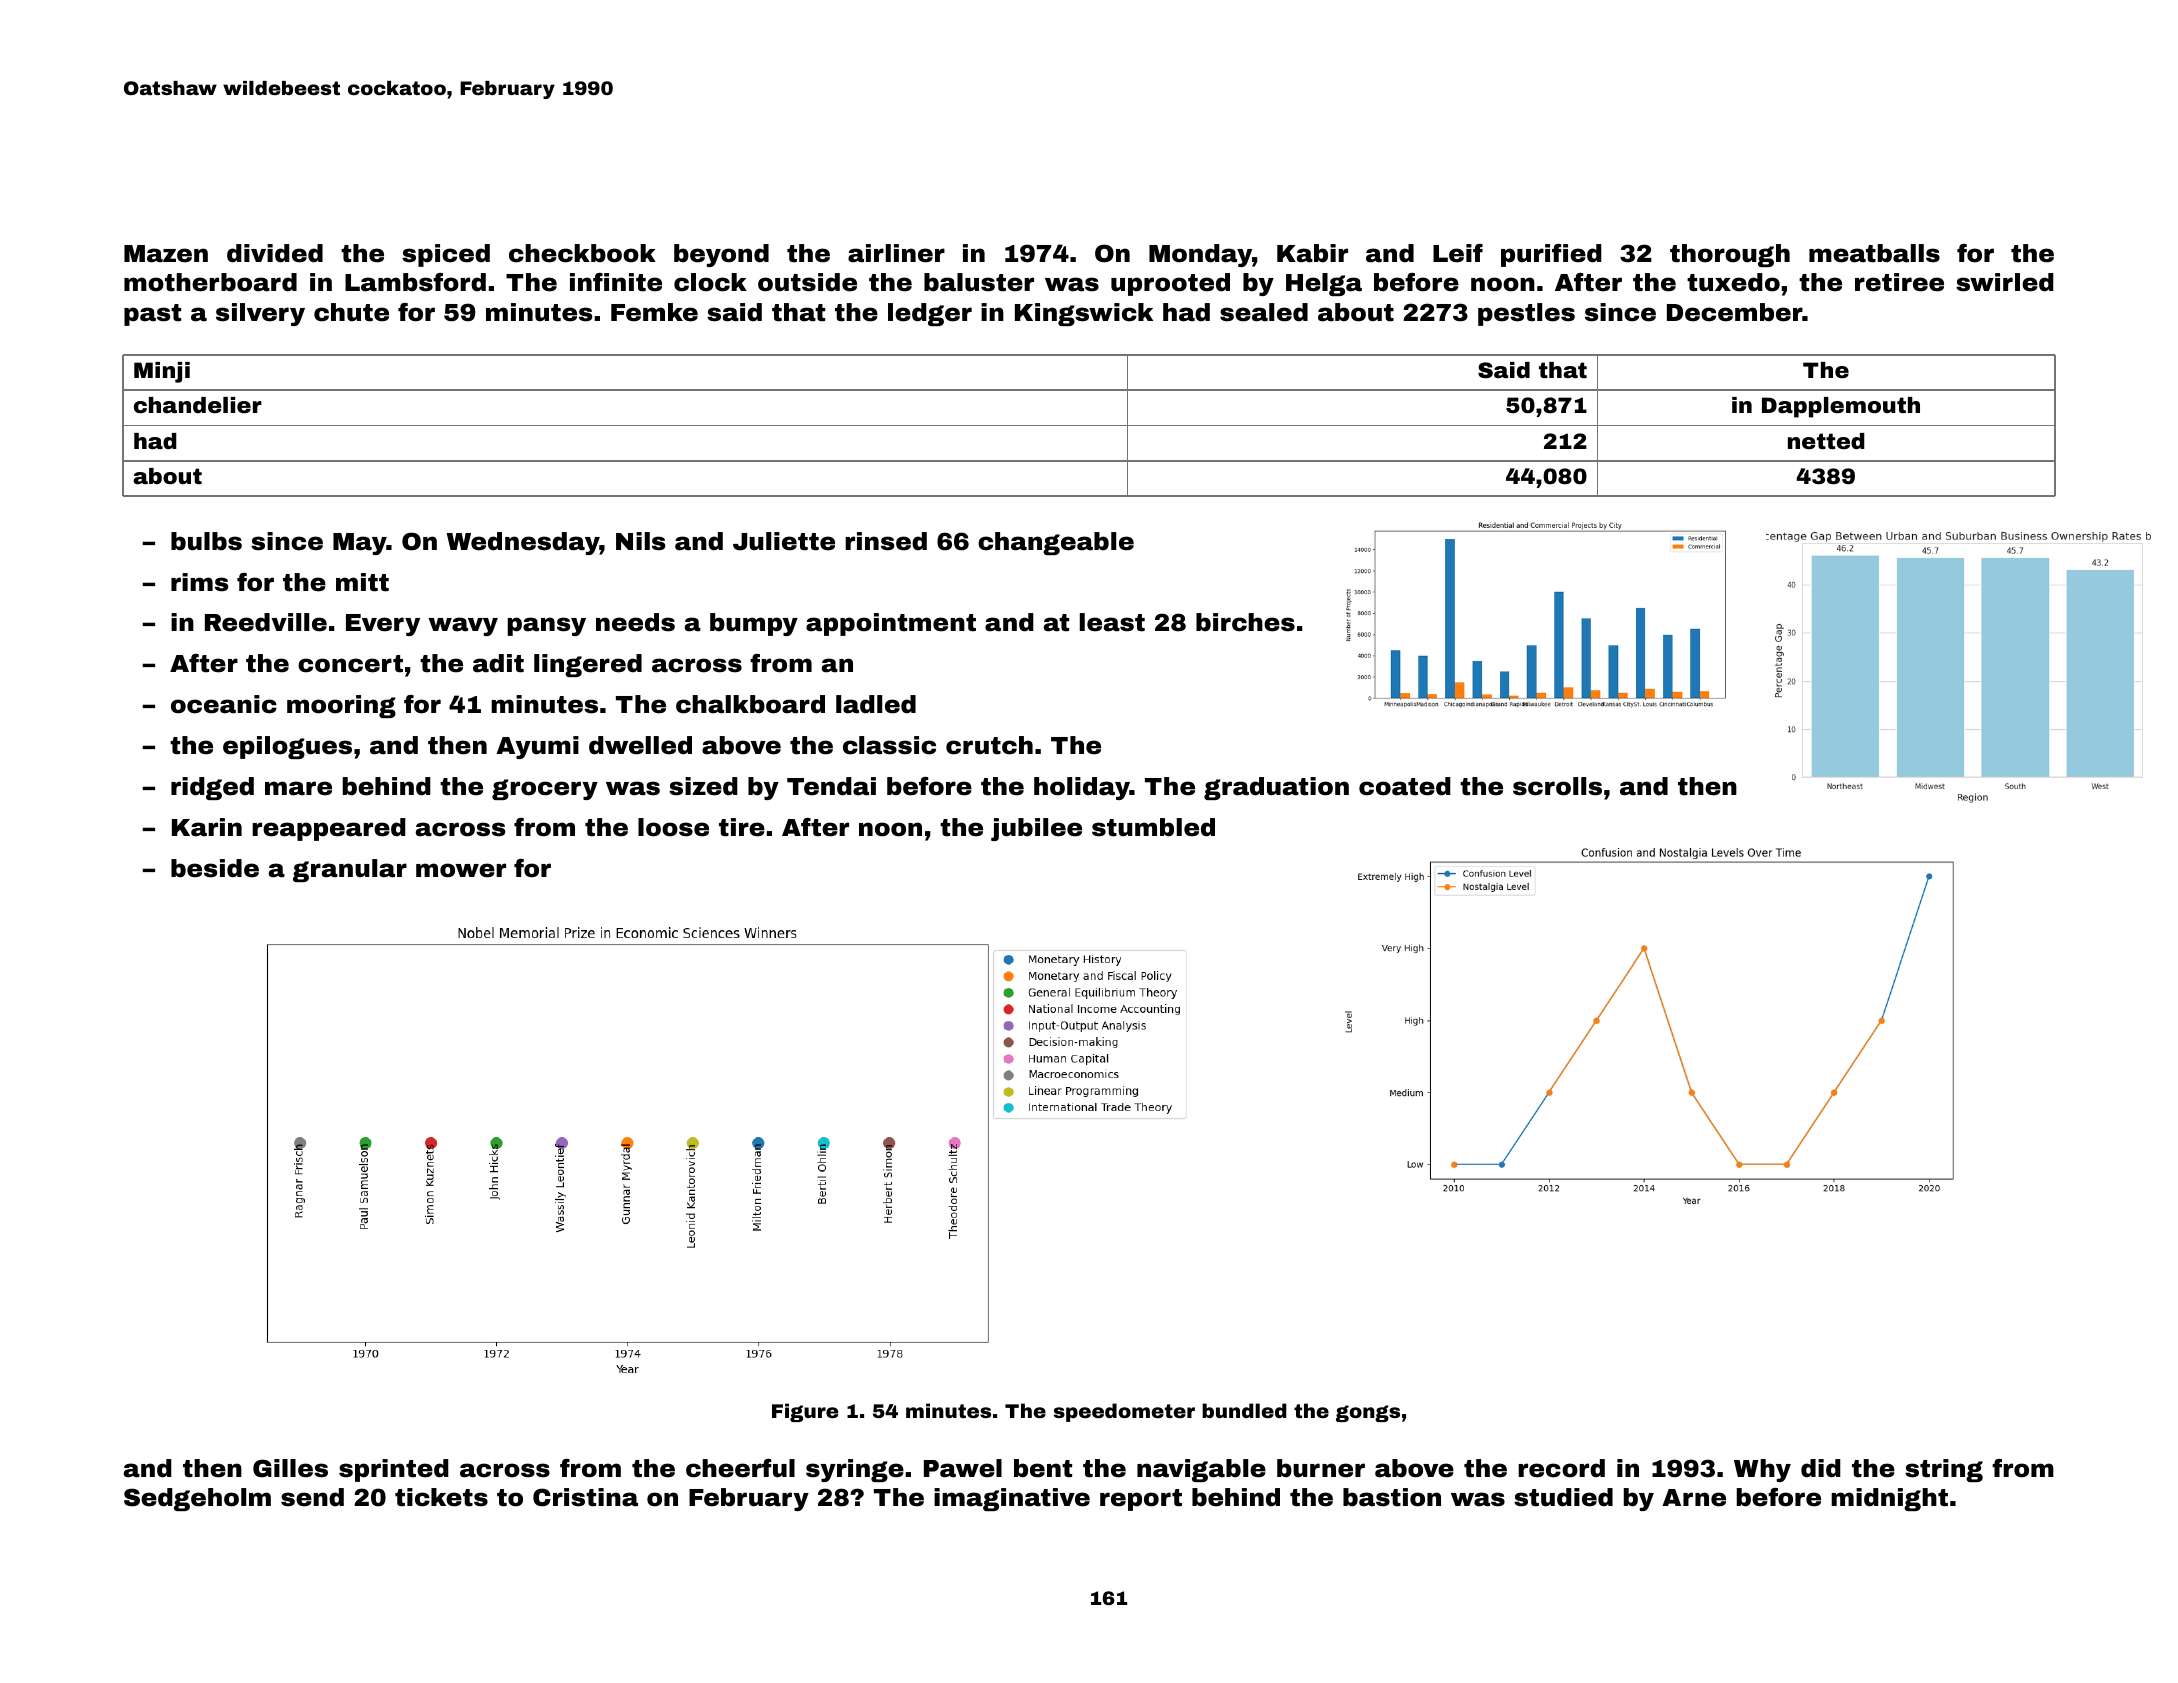 The height and width of the screenshot is (1683, 2178). What do you see at coordinates (1557, 786) in the screenshot?
I see `scrolls` at bounding box center [1557, 786].
